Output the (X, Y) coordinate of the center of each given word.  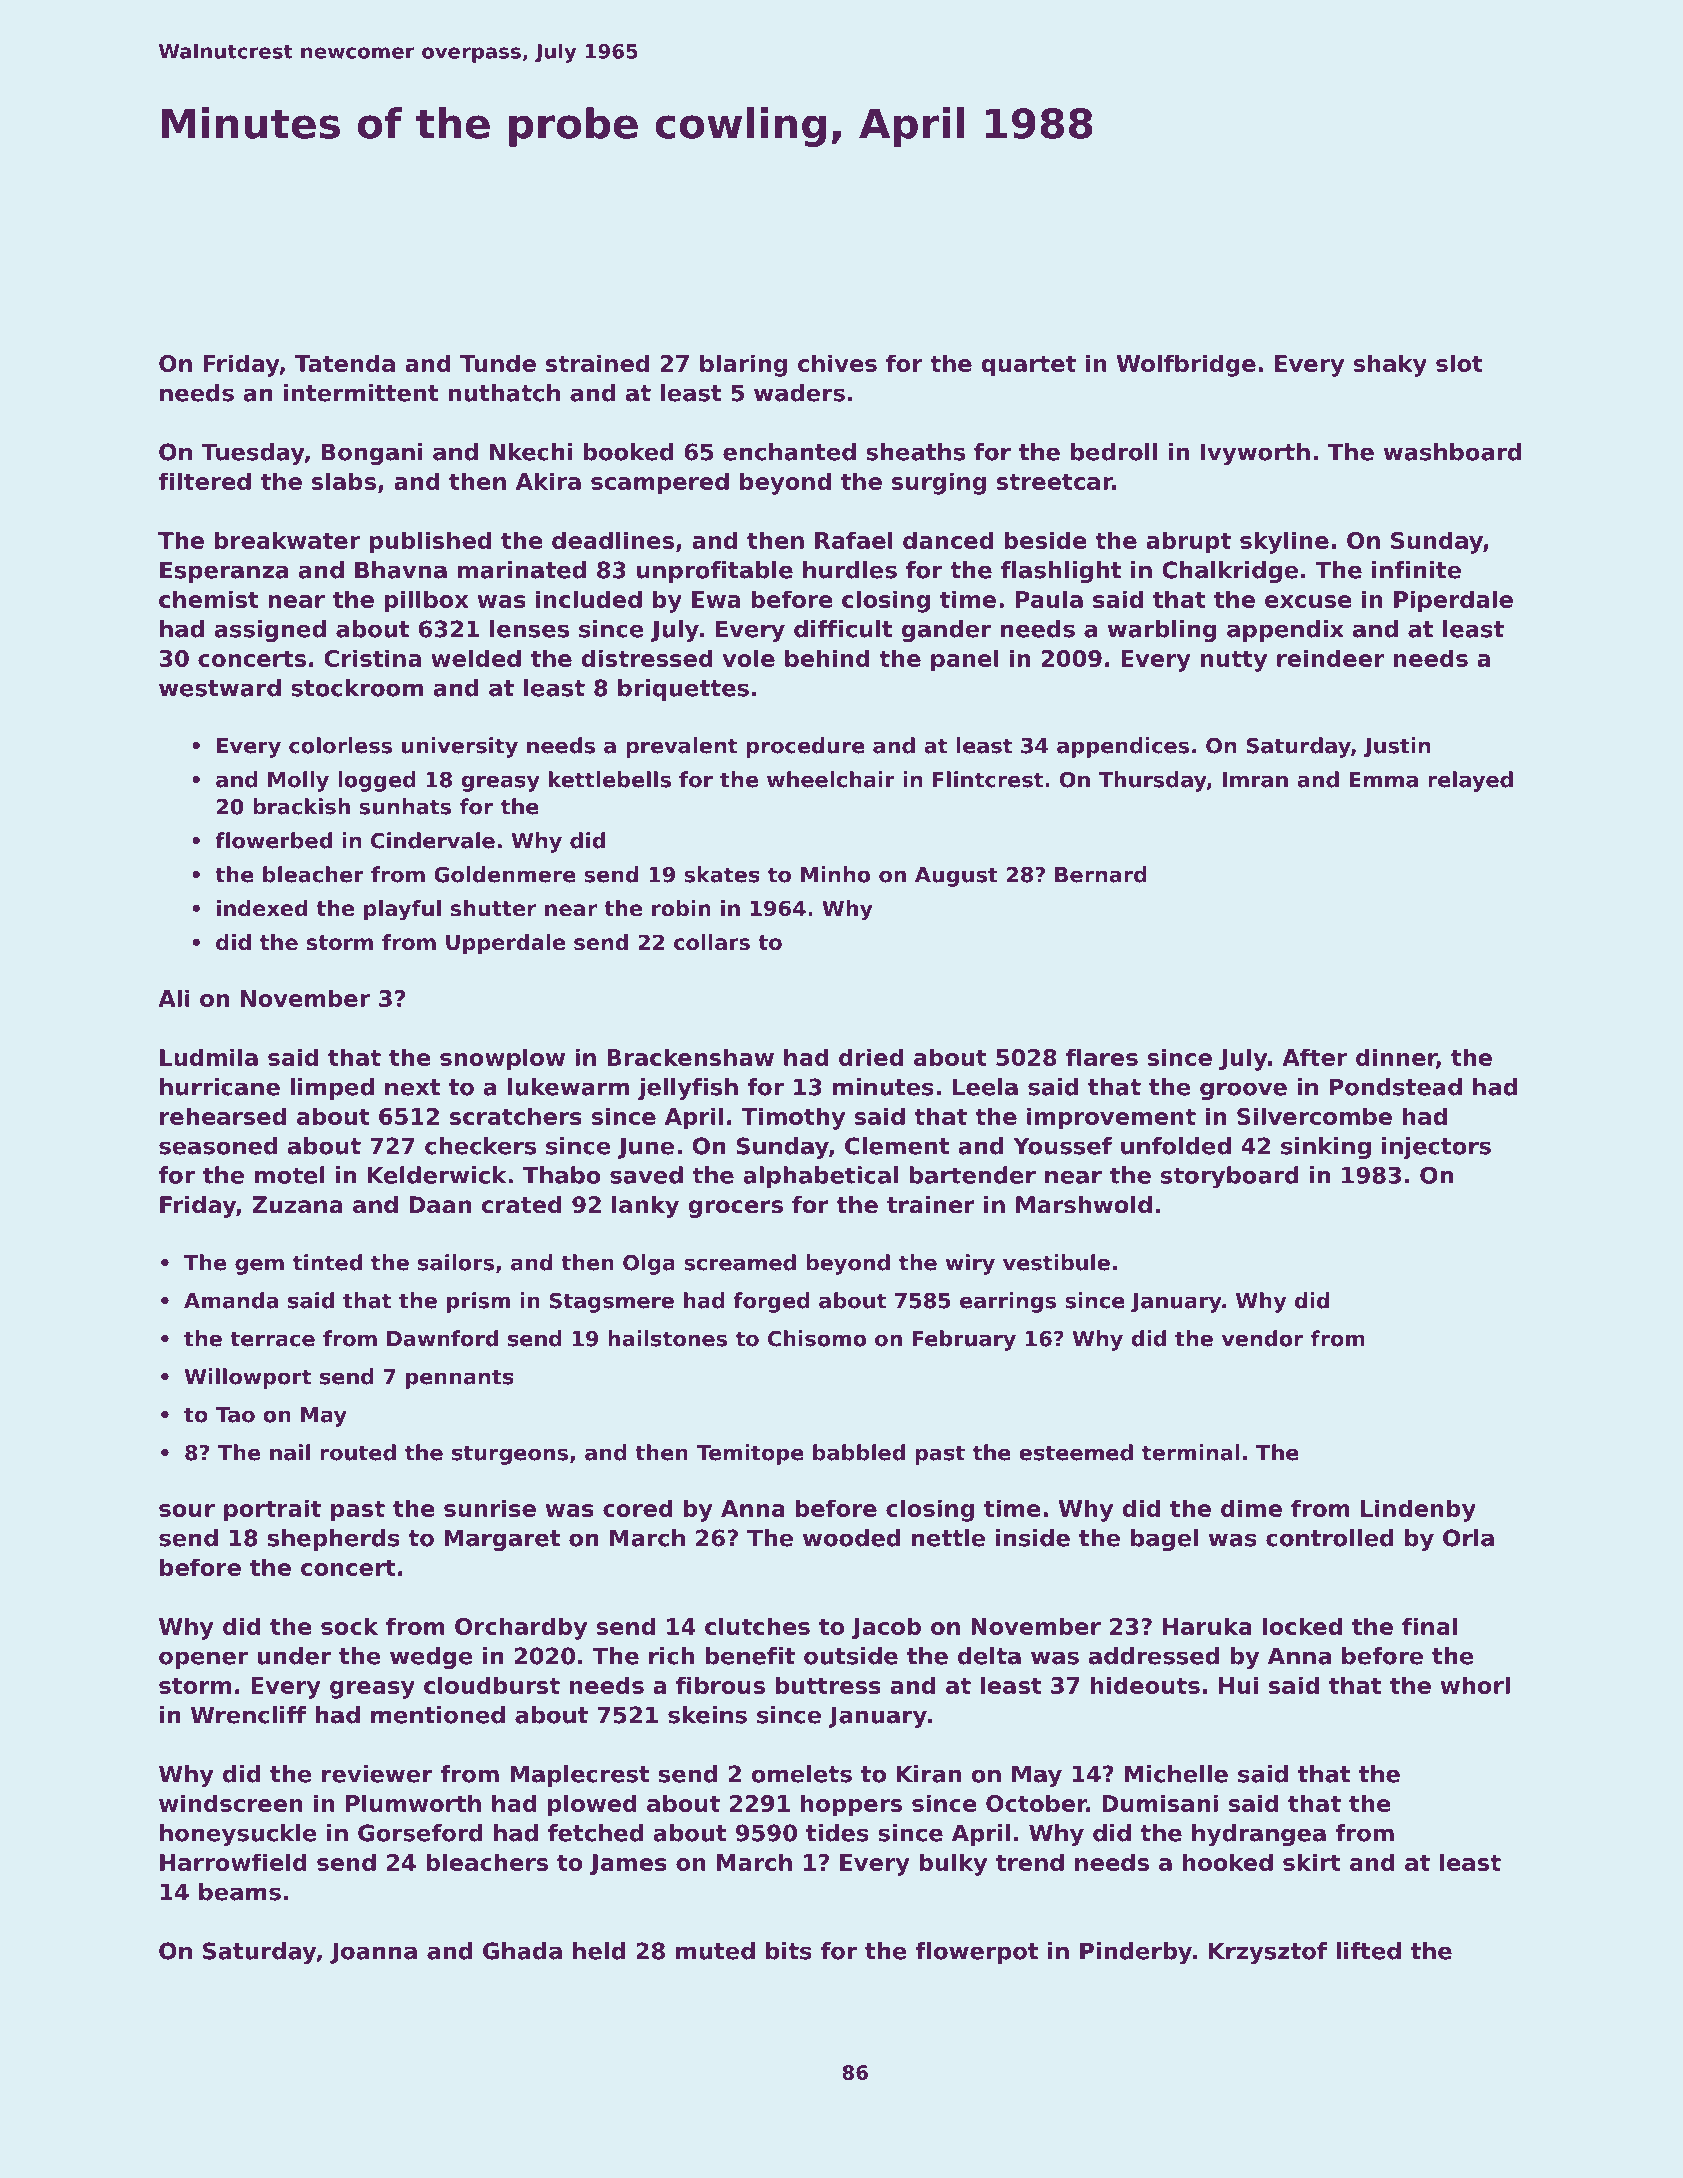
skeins (707, 1715)
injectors (1436, 1148)
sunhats (405, 806)
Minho (835, 874)
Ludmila (209, 1057)
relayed (1470, 781)
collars (712, 942)
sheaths (915, 452)
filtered (204, 481)
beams (240, 1892)
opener (203, 1660)
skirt (1312, 1862)
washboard (1452, 452)
